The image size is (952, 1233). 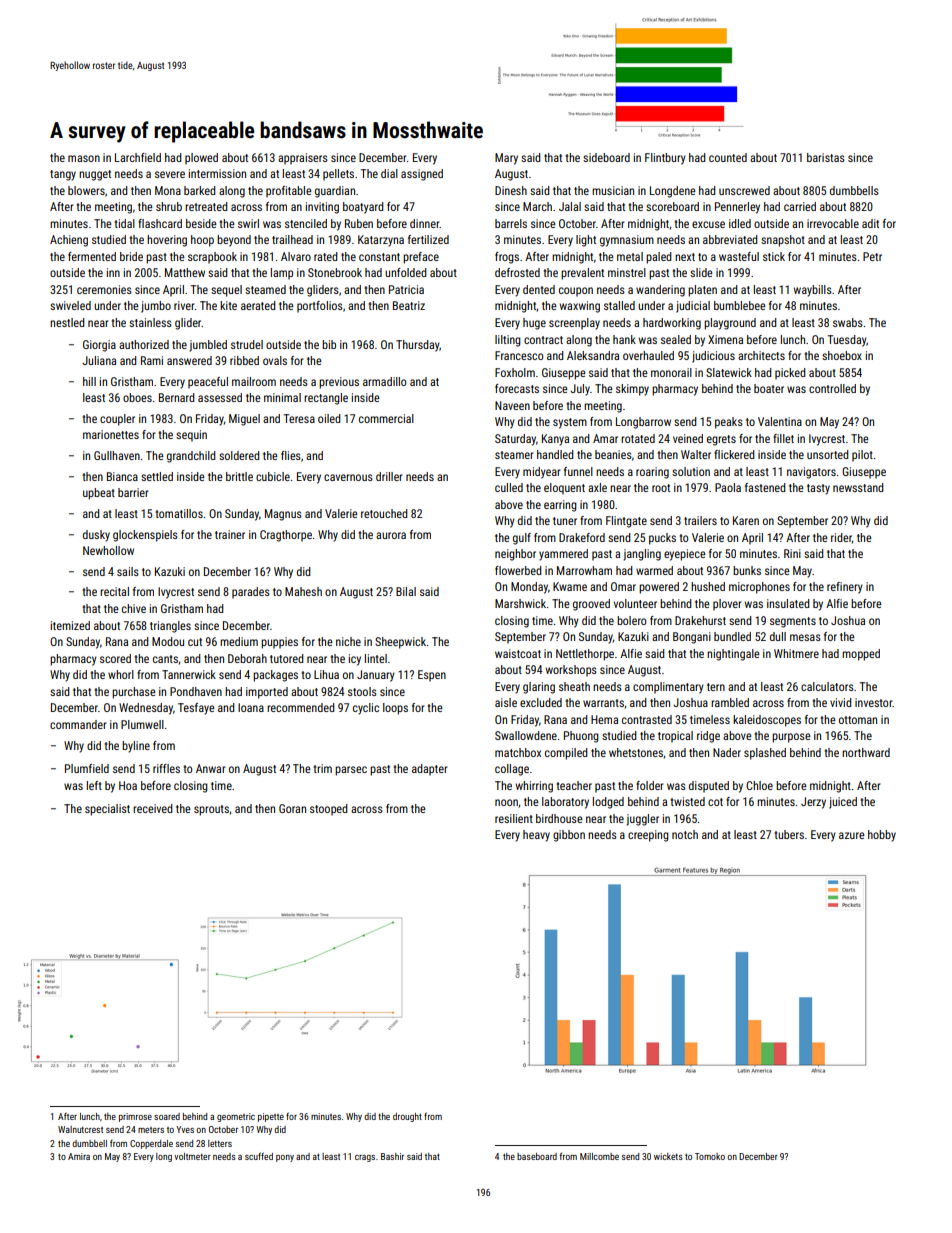 What do you see at coordinates (192, 1156) in the screenshot?
I see `voltmeter` at bounding box center [192, 1156].
